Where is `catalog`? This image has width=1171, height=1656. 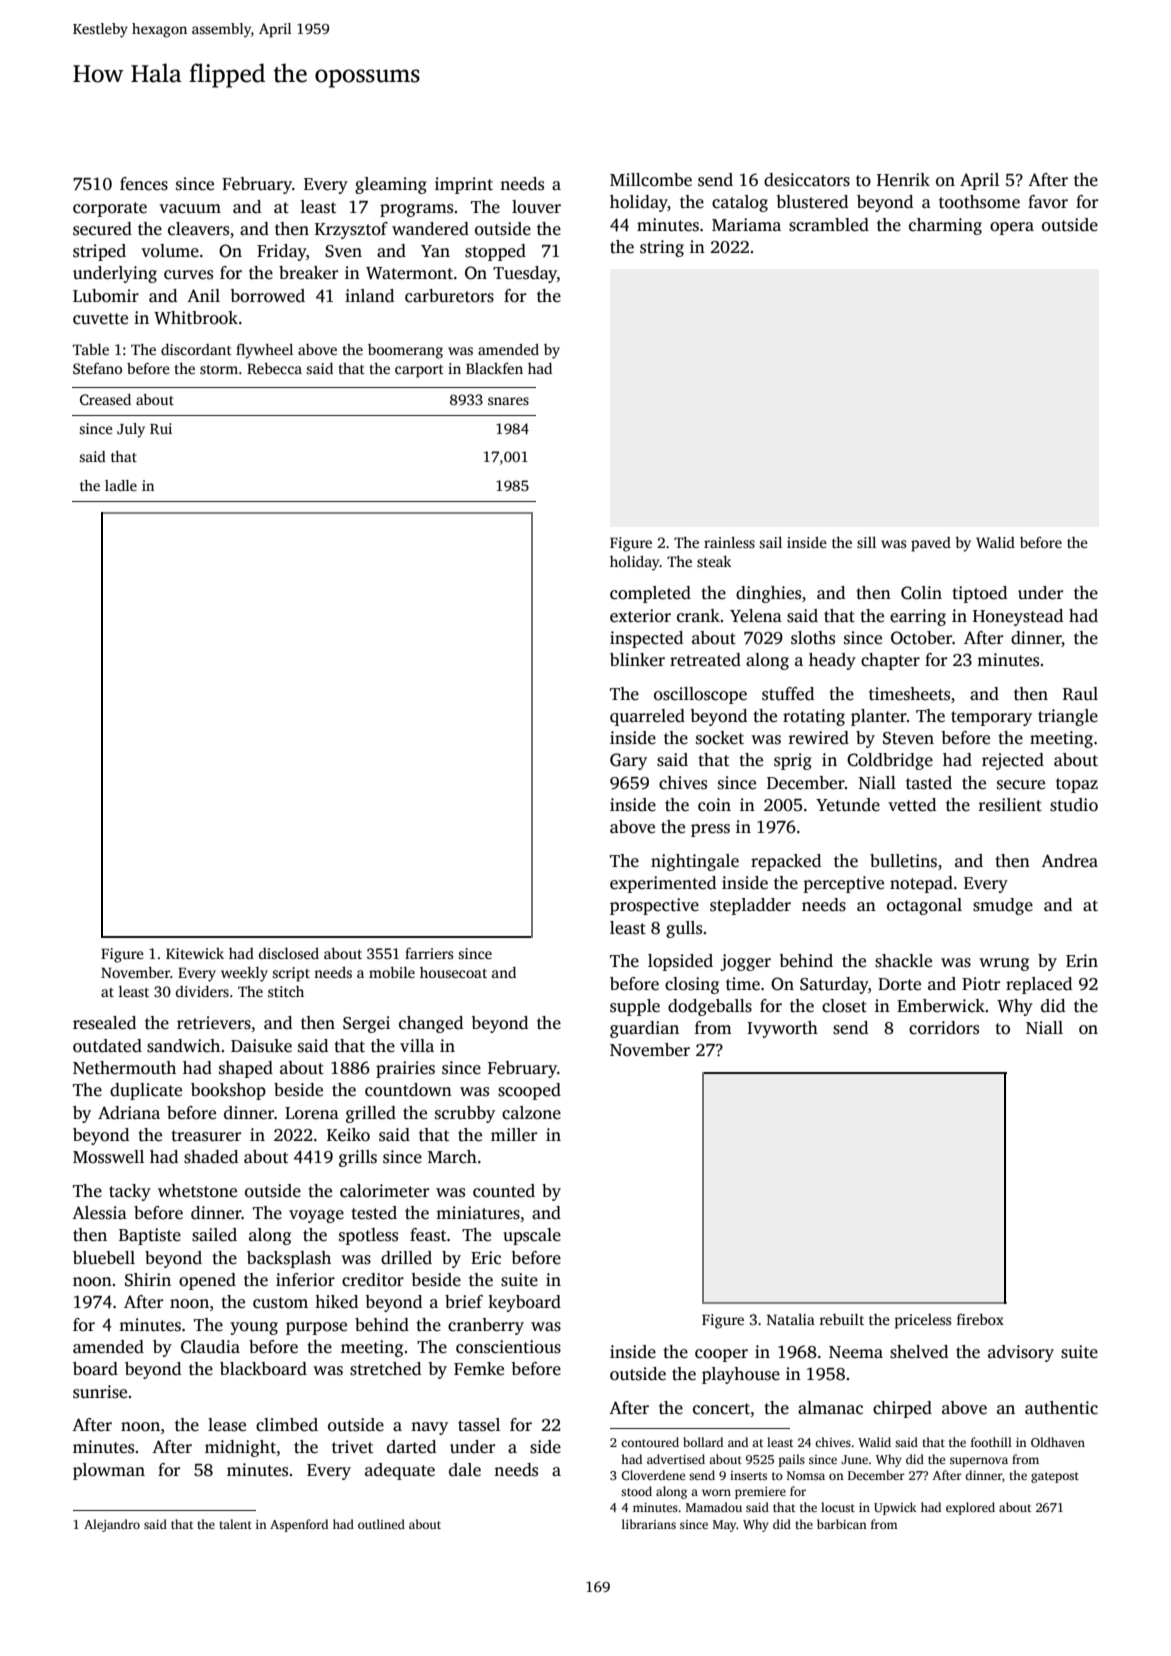 catalog is located at coordinates (740, 203).
